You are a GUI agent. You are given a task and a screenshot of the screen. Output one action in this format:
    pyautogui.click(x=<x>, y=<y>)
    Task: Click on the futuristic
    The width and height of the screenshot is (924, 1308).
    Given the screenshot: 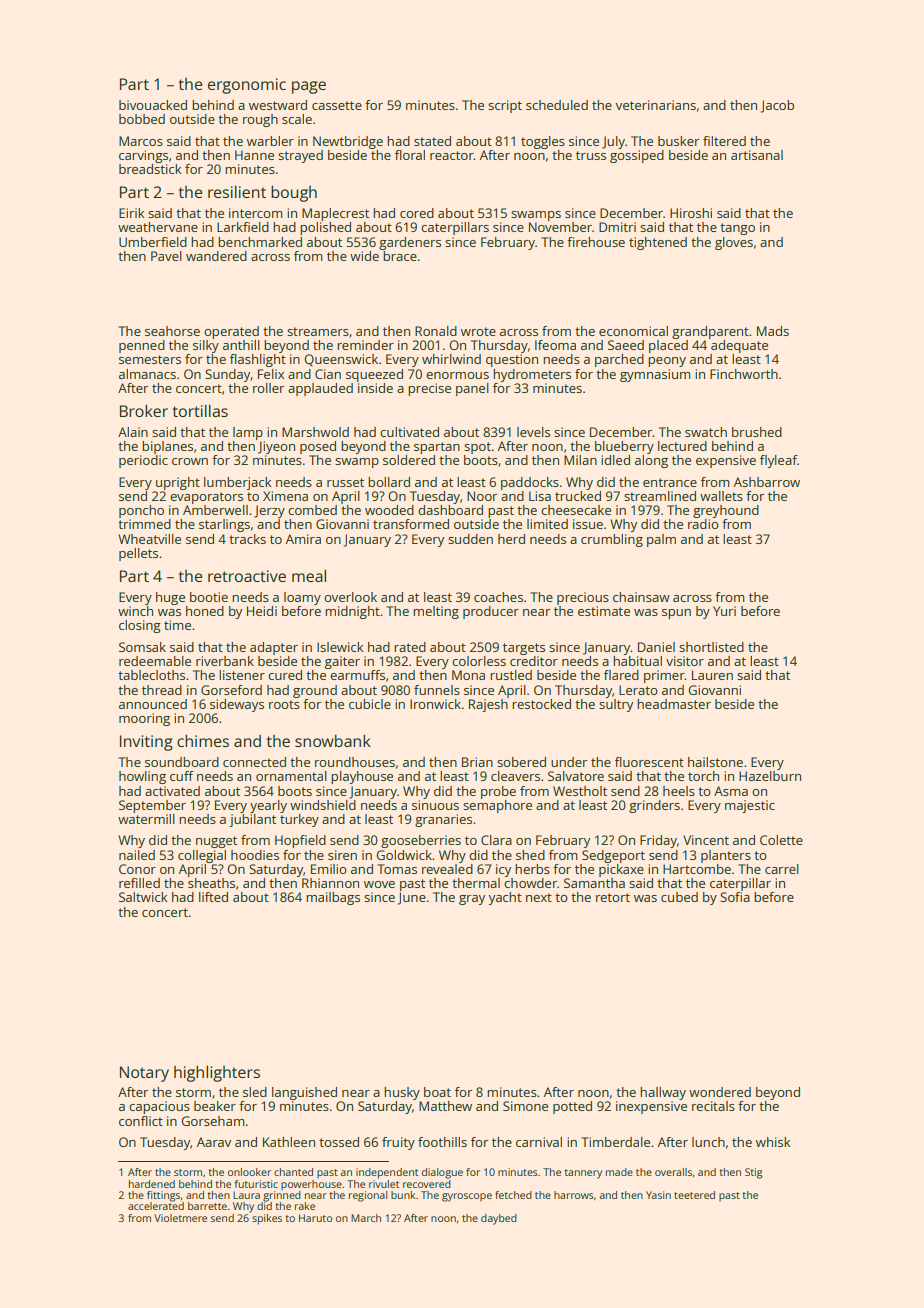 What is the action you would take?
    pyautogui.click(x=256, y=1184)
